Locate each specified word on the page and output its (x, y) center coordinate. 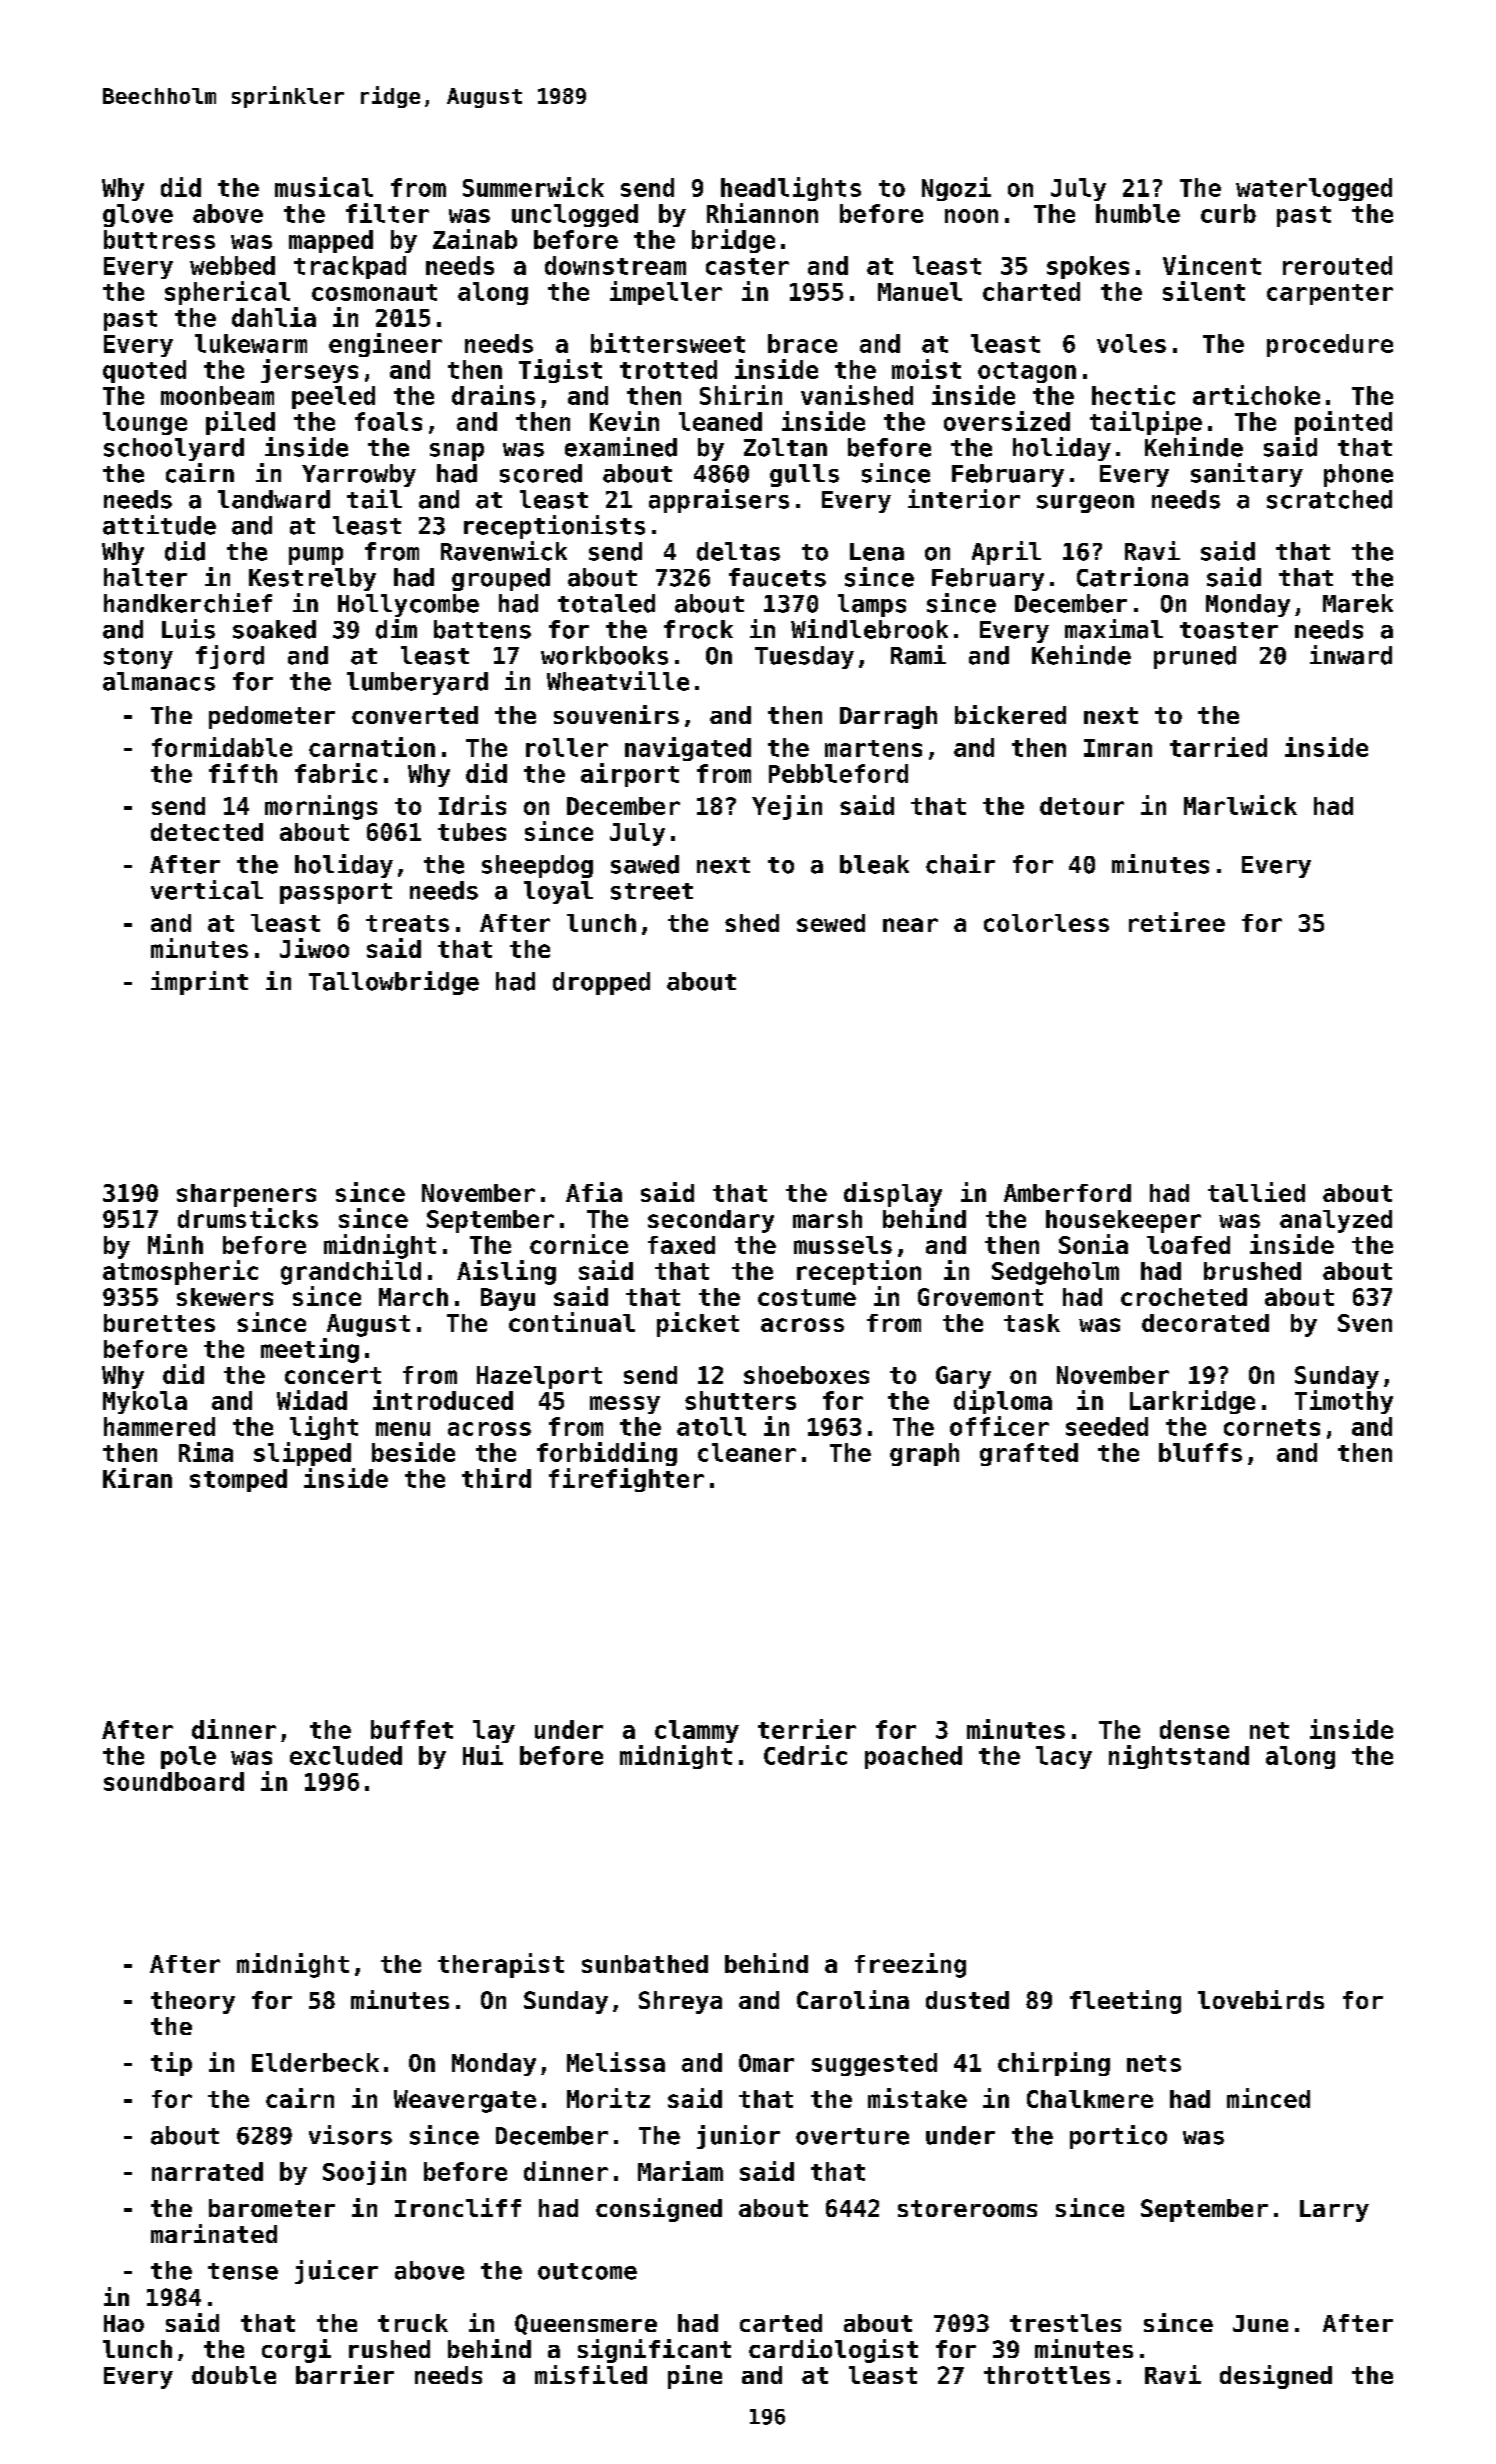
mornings (321, 807)
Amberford (1067, 1193)
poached (913, 1757)
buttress (159, 239)
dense (1194, 1729)
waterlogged (1314, 189)
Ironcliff (458, 2207)
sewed (831, 923)
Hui (483, 1755)
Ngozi (956, 189)
